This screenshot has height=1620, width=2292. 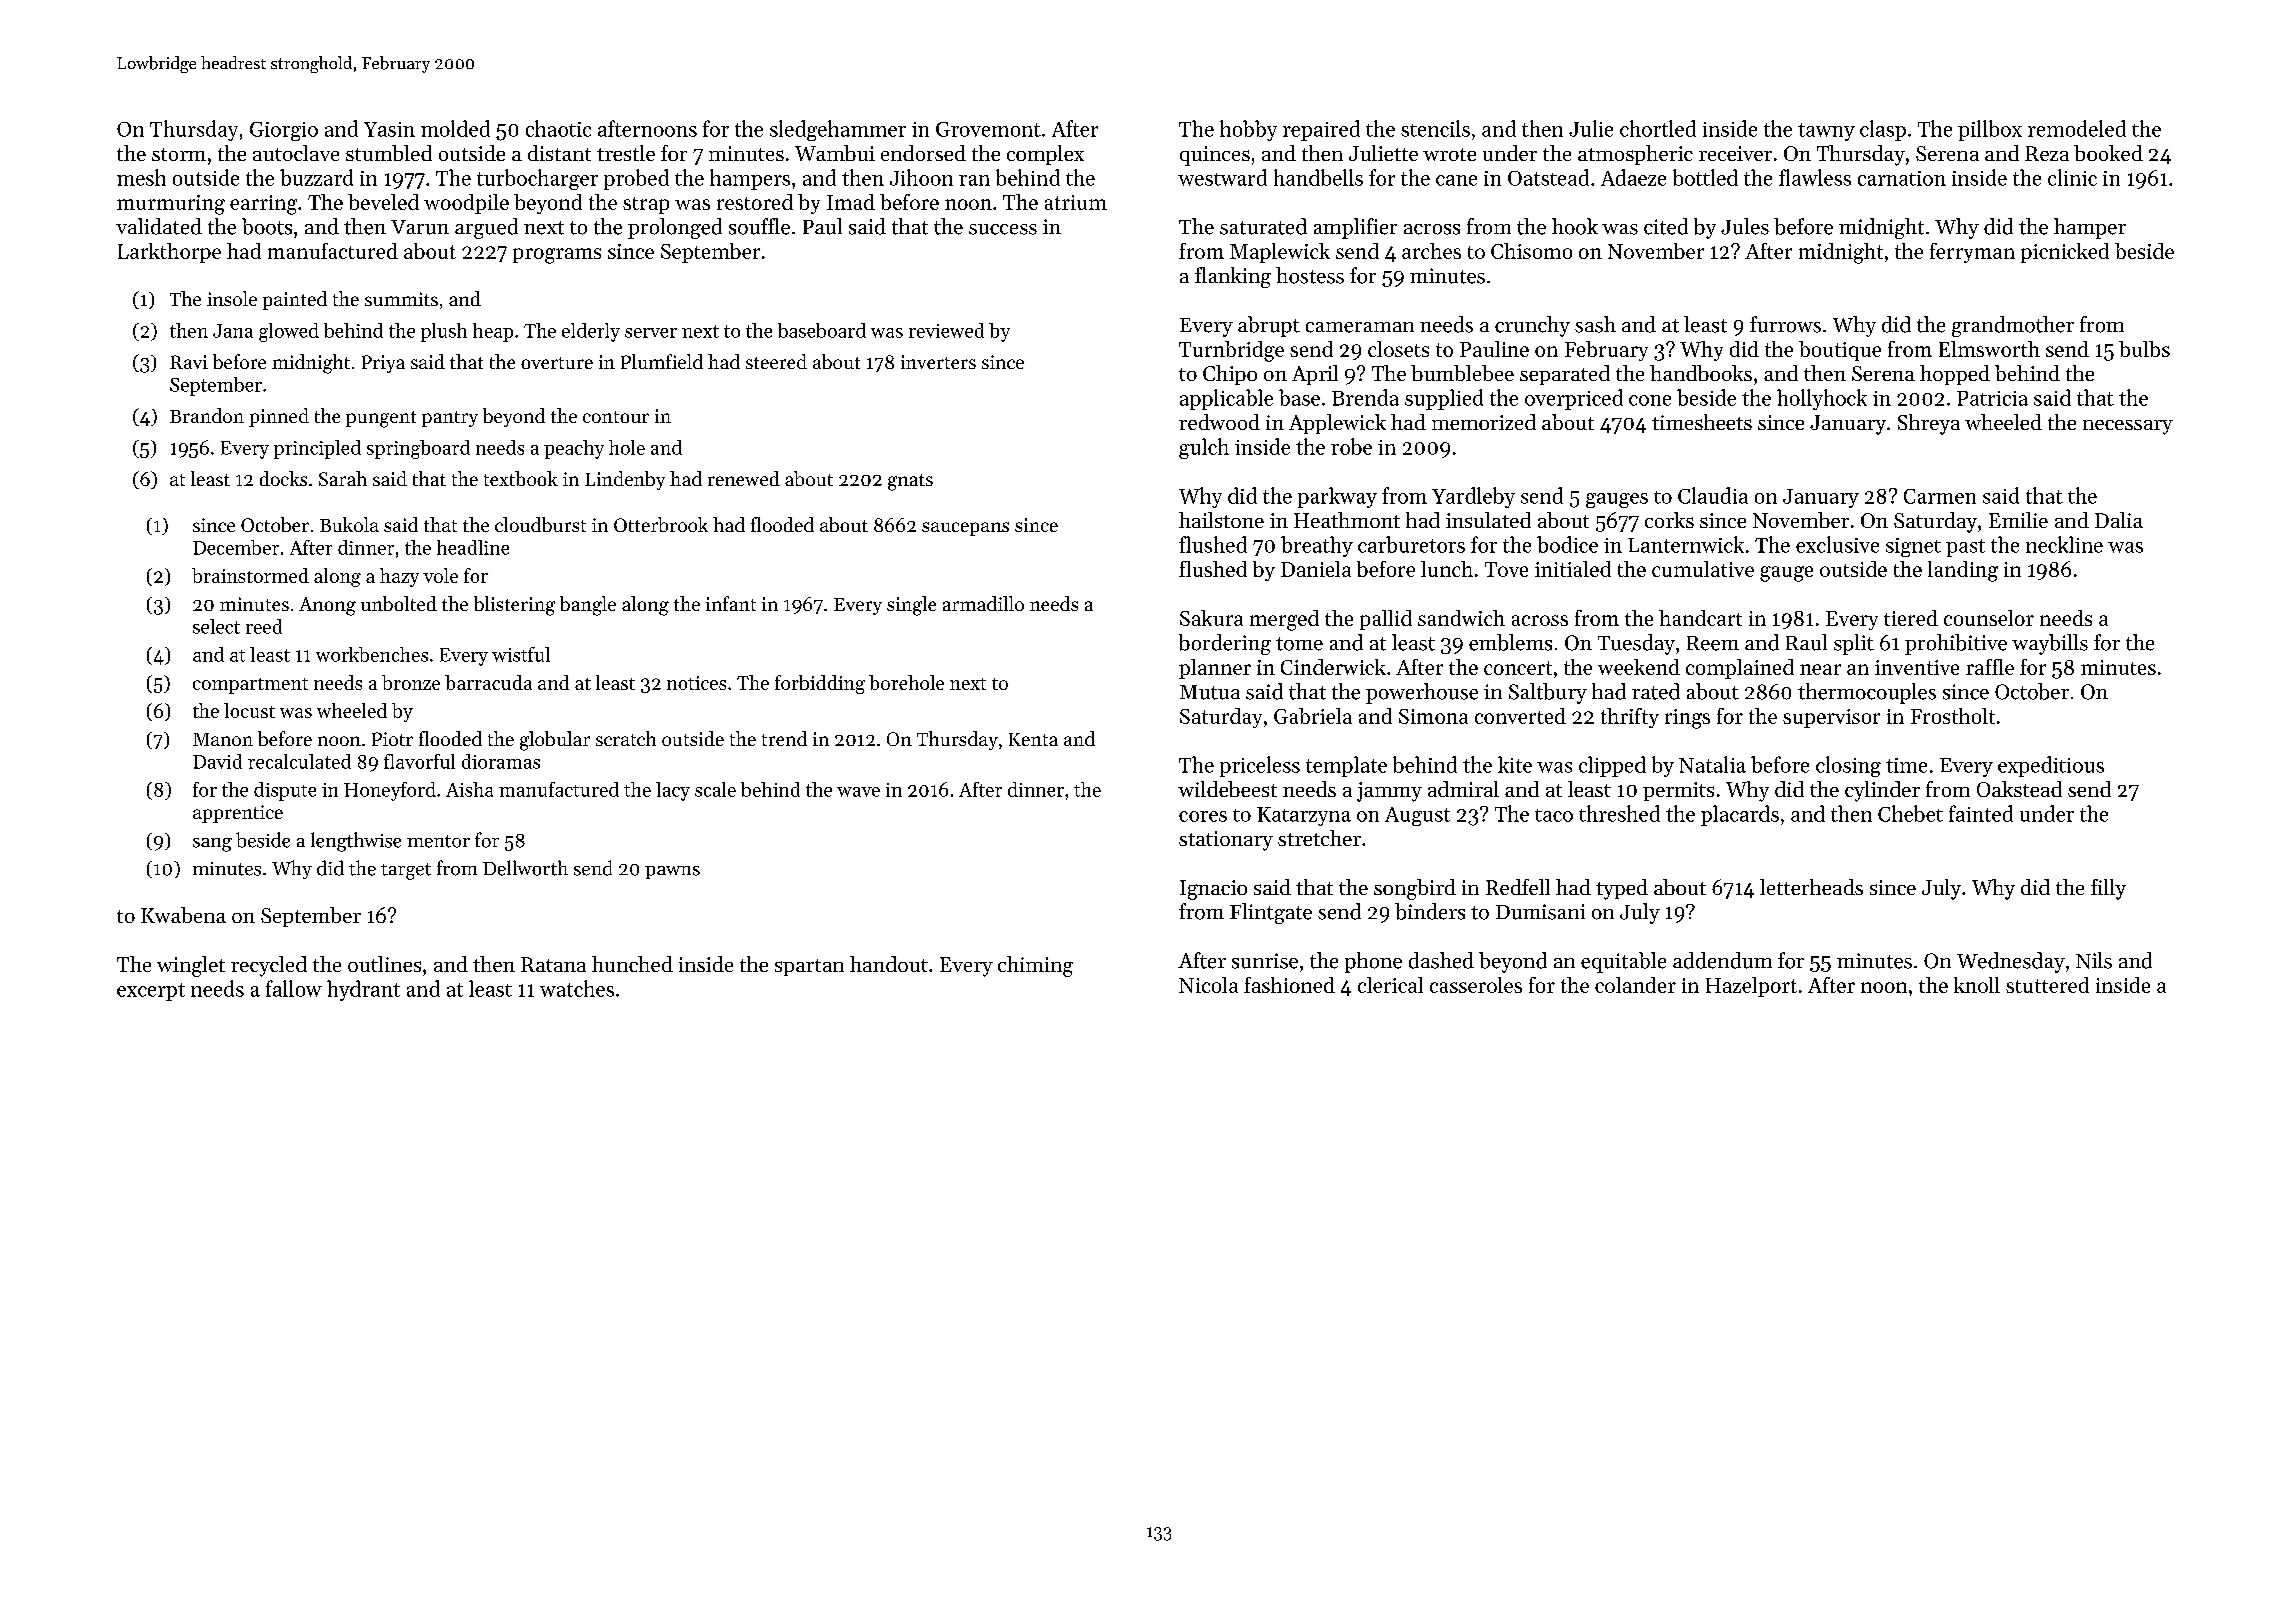 What do you see at coordinates (151, 992) in the screenshot?
I see `excerpt` at bounding box center [151, 992].
